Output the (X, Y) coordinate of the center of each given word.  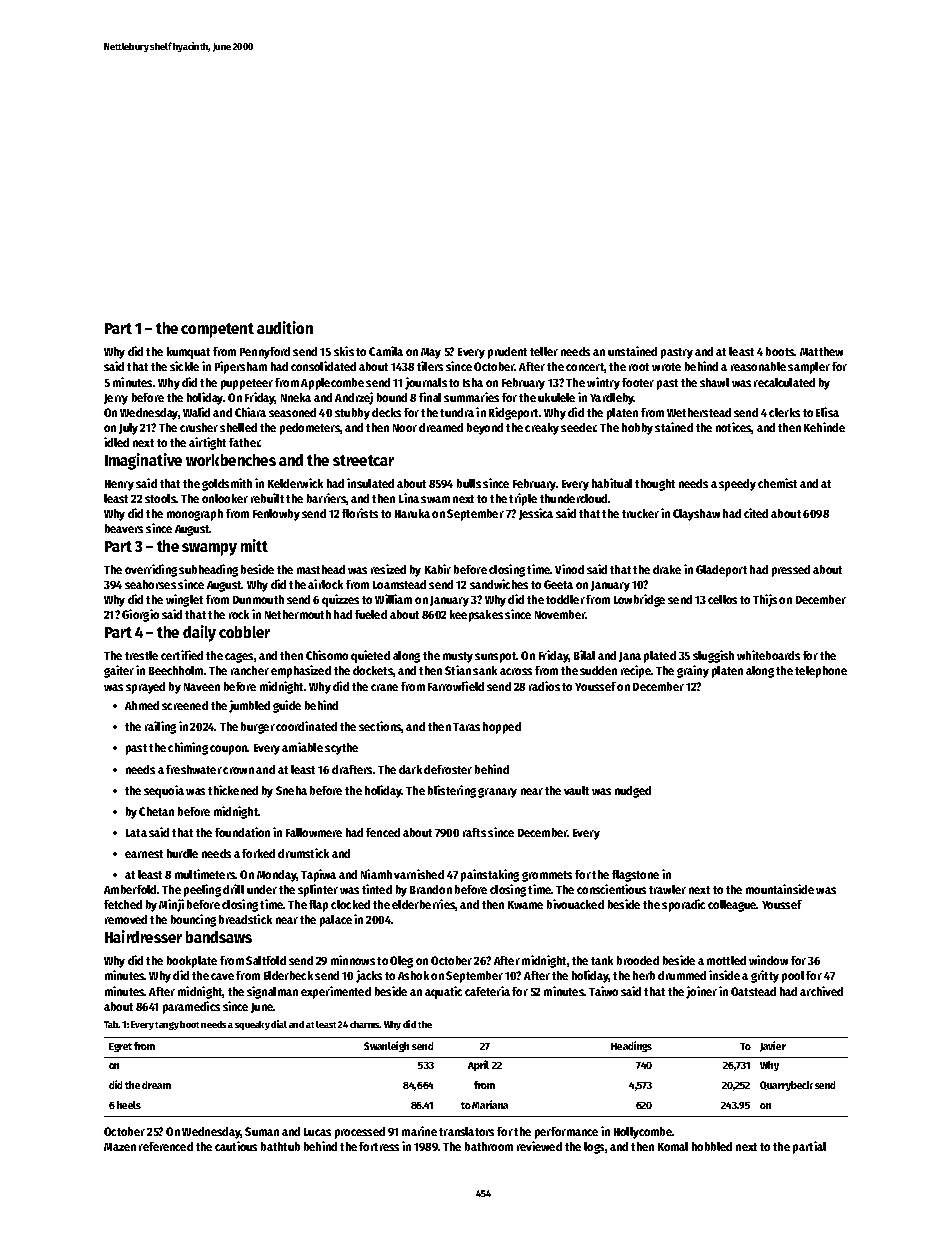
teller (544, 351)
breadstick (245, 919)
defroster (448, 769)
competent (217, 330)
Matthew (821, 351)
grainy (693, 671)
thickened (233, 790)
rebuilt (267, 498)
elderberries (424, 905)
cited (756, 513)
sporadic (683, 905)
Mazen (120, 1147)
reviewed (539, 1146)
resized (388, 569)
